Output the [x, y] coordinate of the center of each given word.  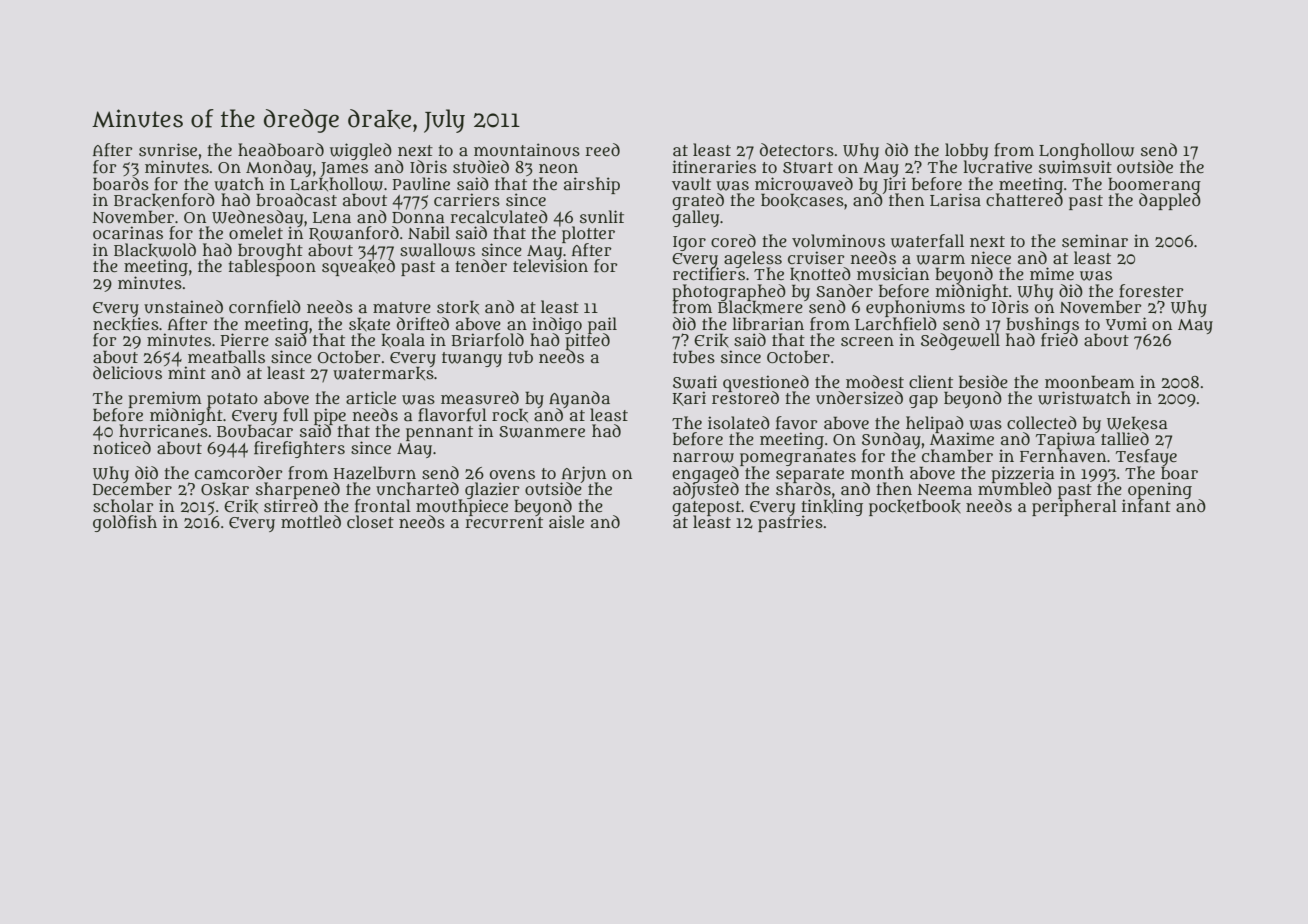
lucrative [997, 167]
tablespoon [272, 268]
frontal [383, 506]
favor [797, 423]
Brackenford [164, 200]
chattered [1024, 199]
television [550, 266]
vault [691, 184]
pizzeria [1023, 474]
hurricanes [163, 431]
